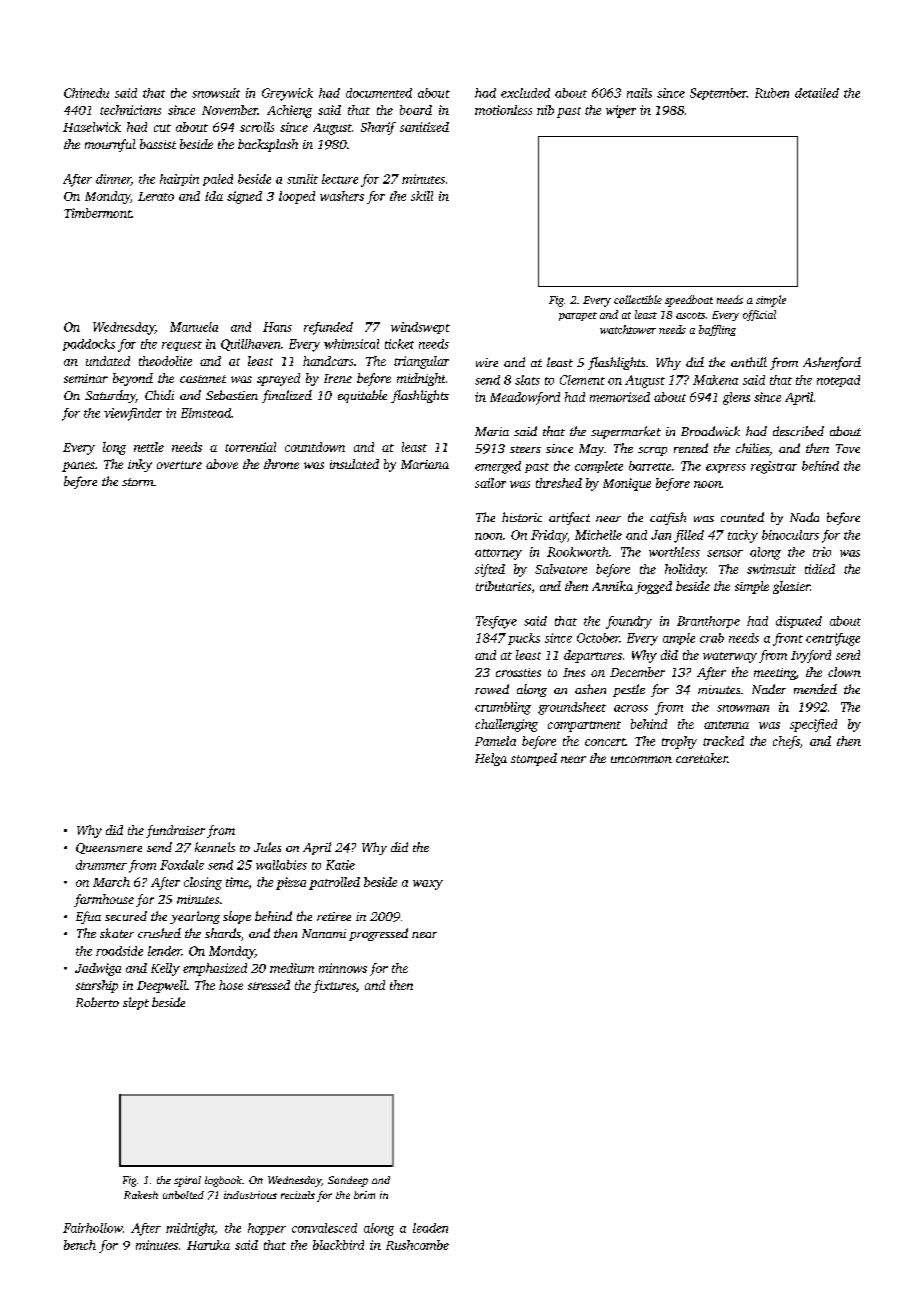 The height and width of the screenshot is (1314, 924). What do you see at coordinates (743, 708) in the screenshot?
I see `snowman` at bounding box center [743, 708].
